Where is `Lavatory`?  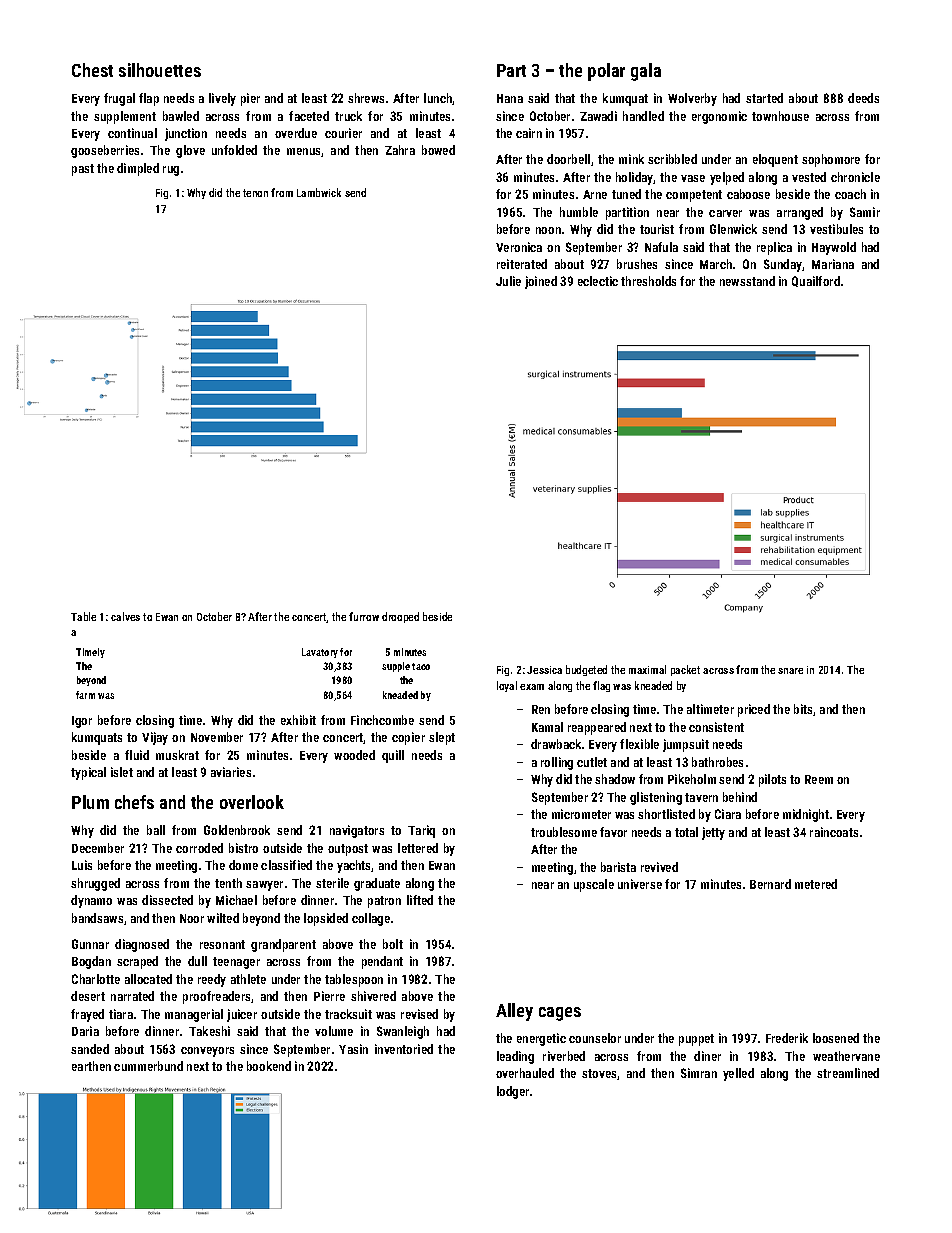
Lavatory is located at coordinates (320, 653).
